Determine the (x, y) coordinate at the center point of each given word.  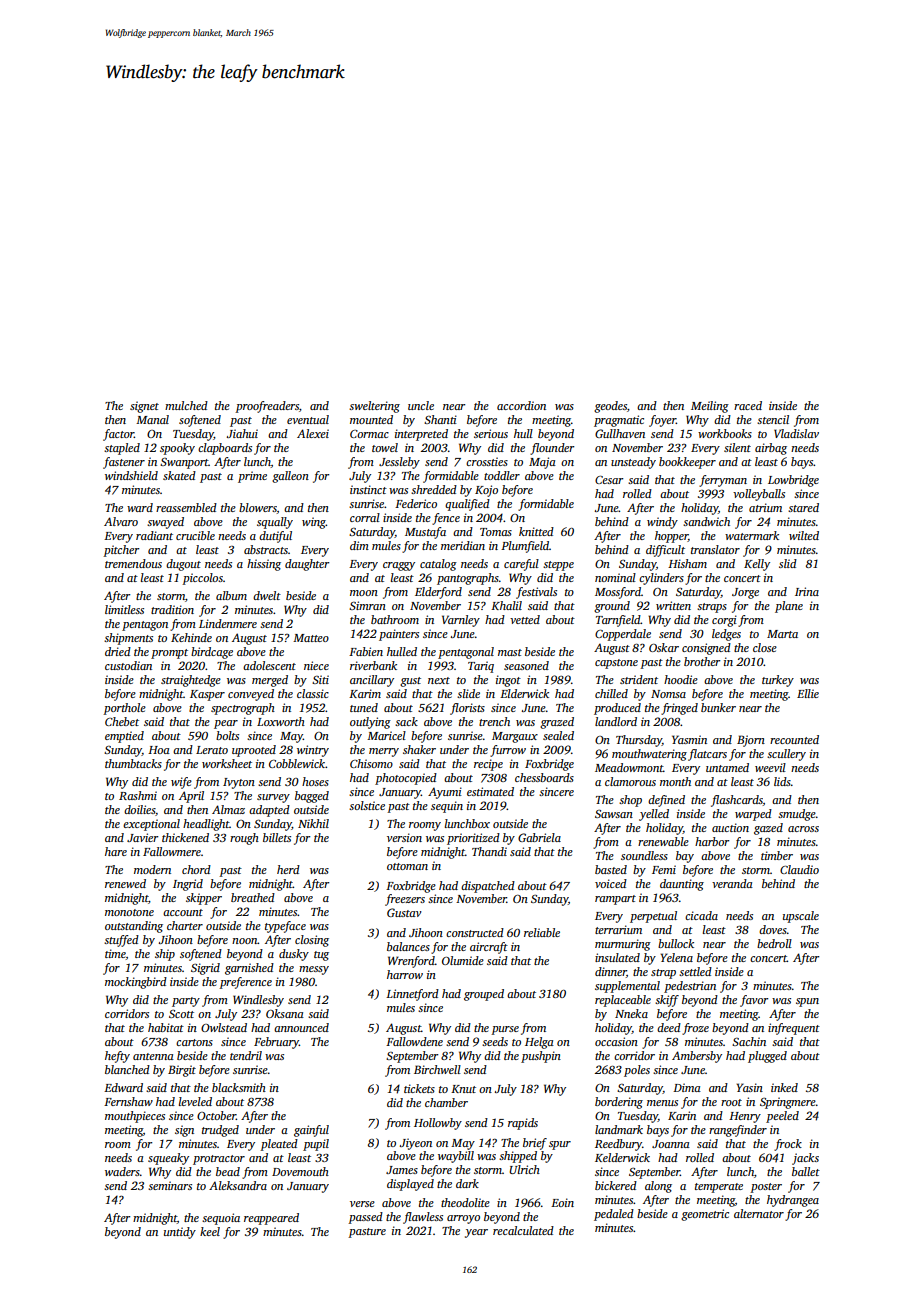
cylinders (661, 579)
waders (122, 1171)
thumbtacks (133, 763)
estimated (490, 791)
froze (695, 1029)
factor (118, 435)
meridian (463, 545)
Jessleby (399, 463)
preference (245, 983)
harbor (712, 841)
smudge (797, 815)
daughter (307, 565)
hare (116, 851)
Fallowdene (414, 1041)
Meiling (710, 407)
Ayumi (445, 793)
